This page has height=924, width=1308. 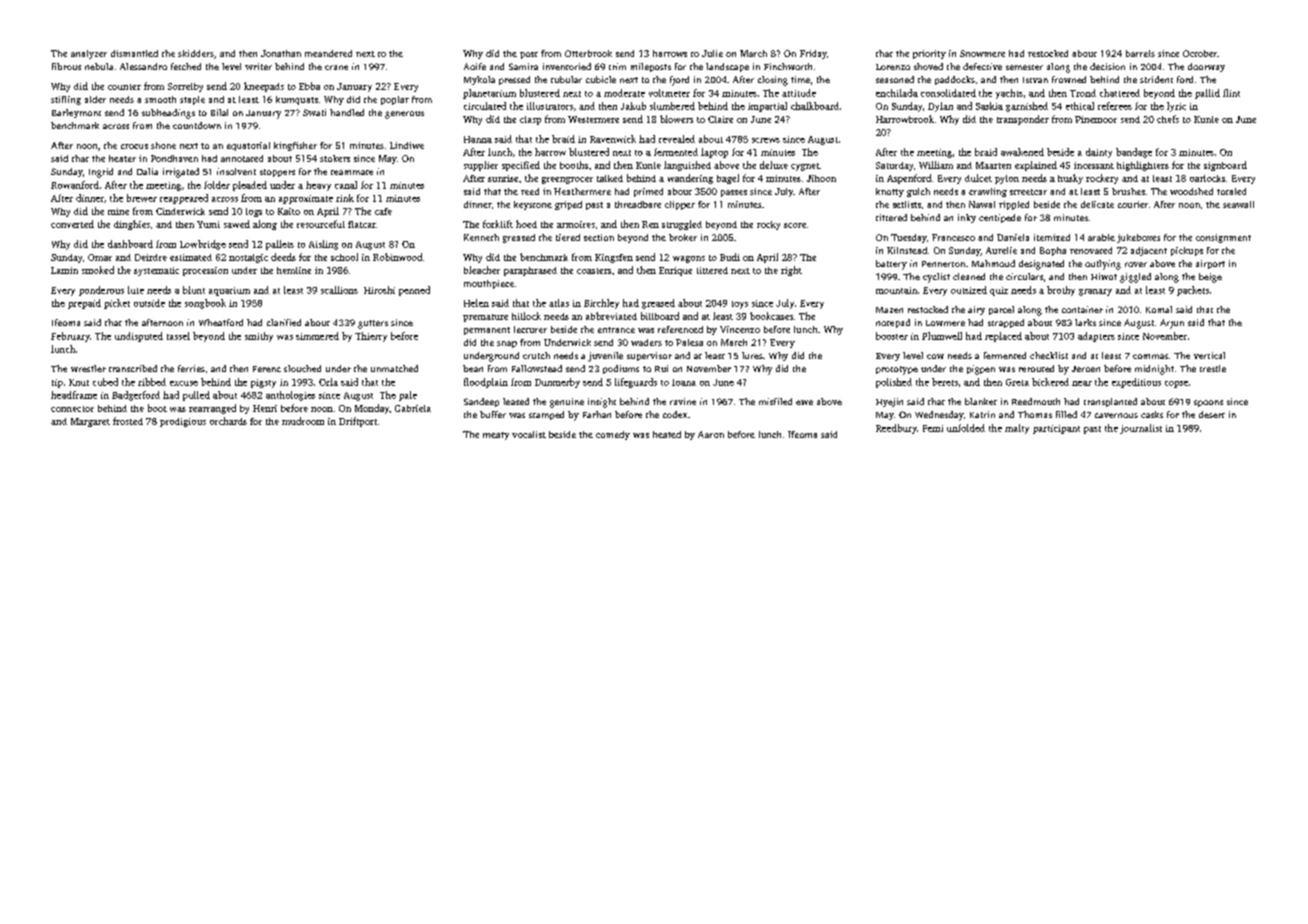 I want to click on Hanna, so click(x=478, y=139).
